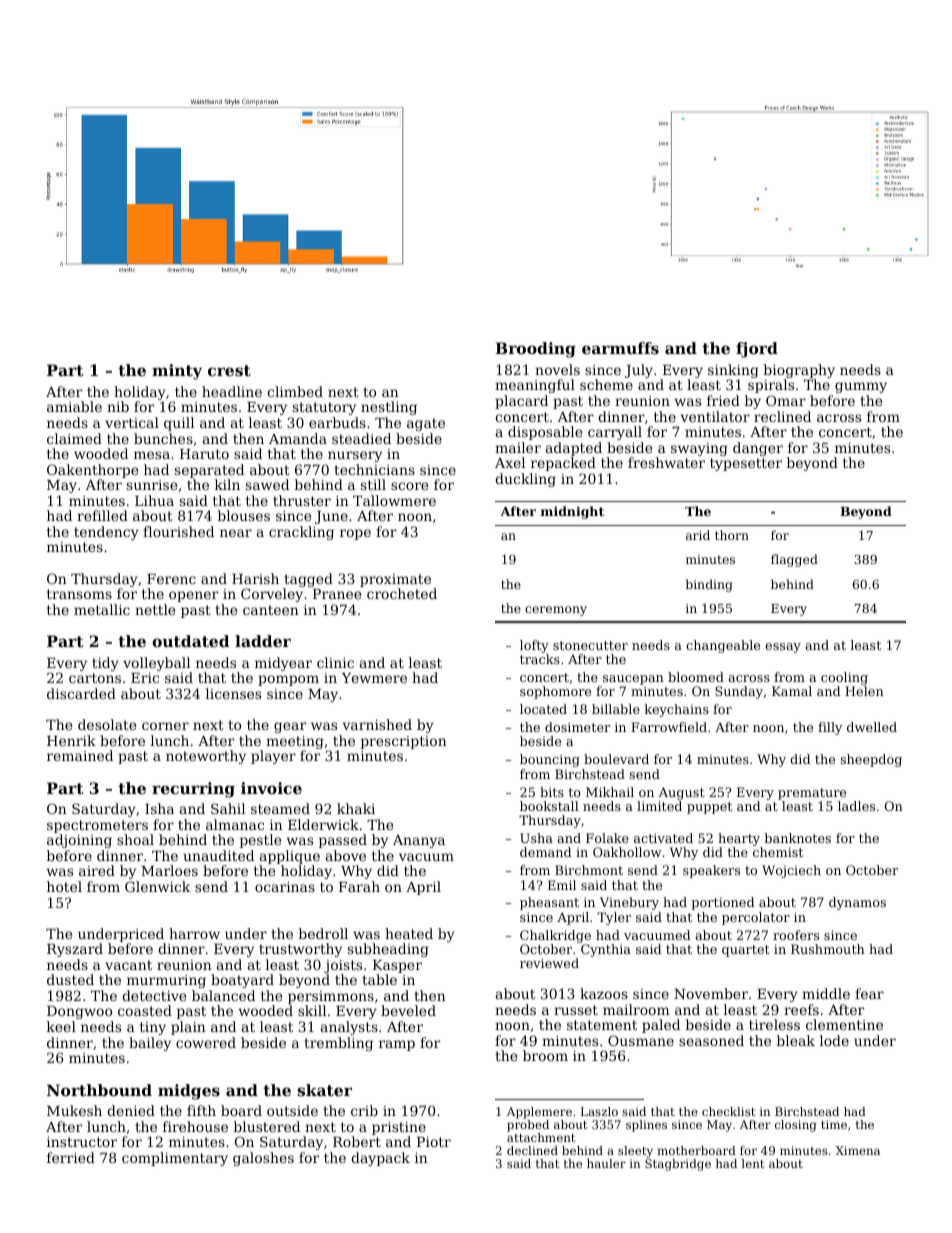 This page has height=1233, width=952. Describe the element at coordinates (229, 370) in the page. I see `crest` at that location.
